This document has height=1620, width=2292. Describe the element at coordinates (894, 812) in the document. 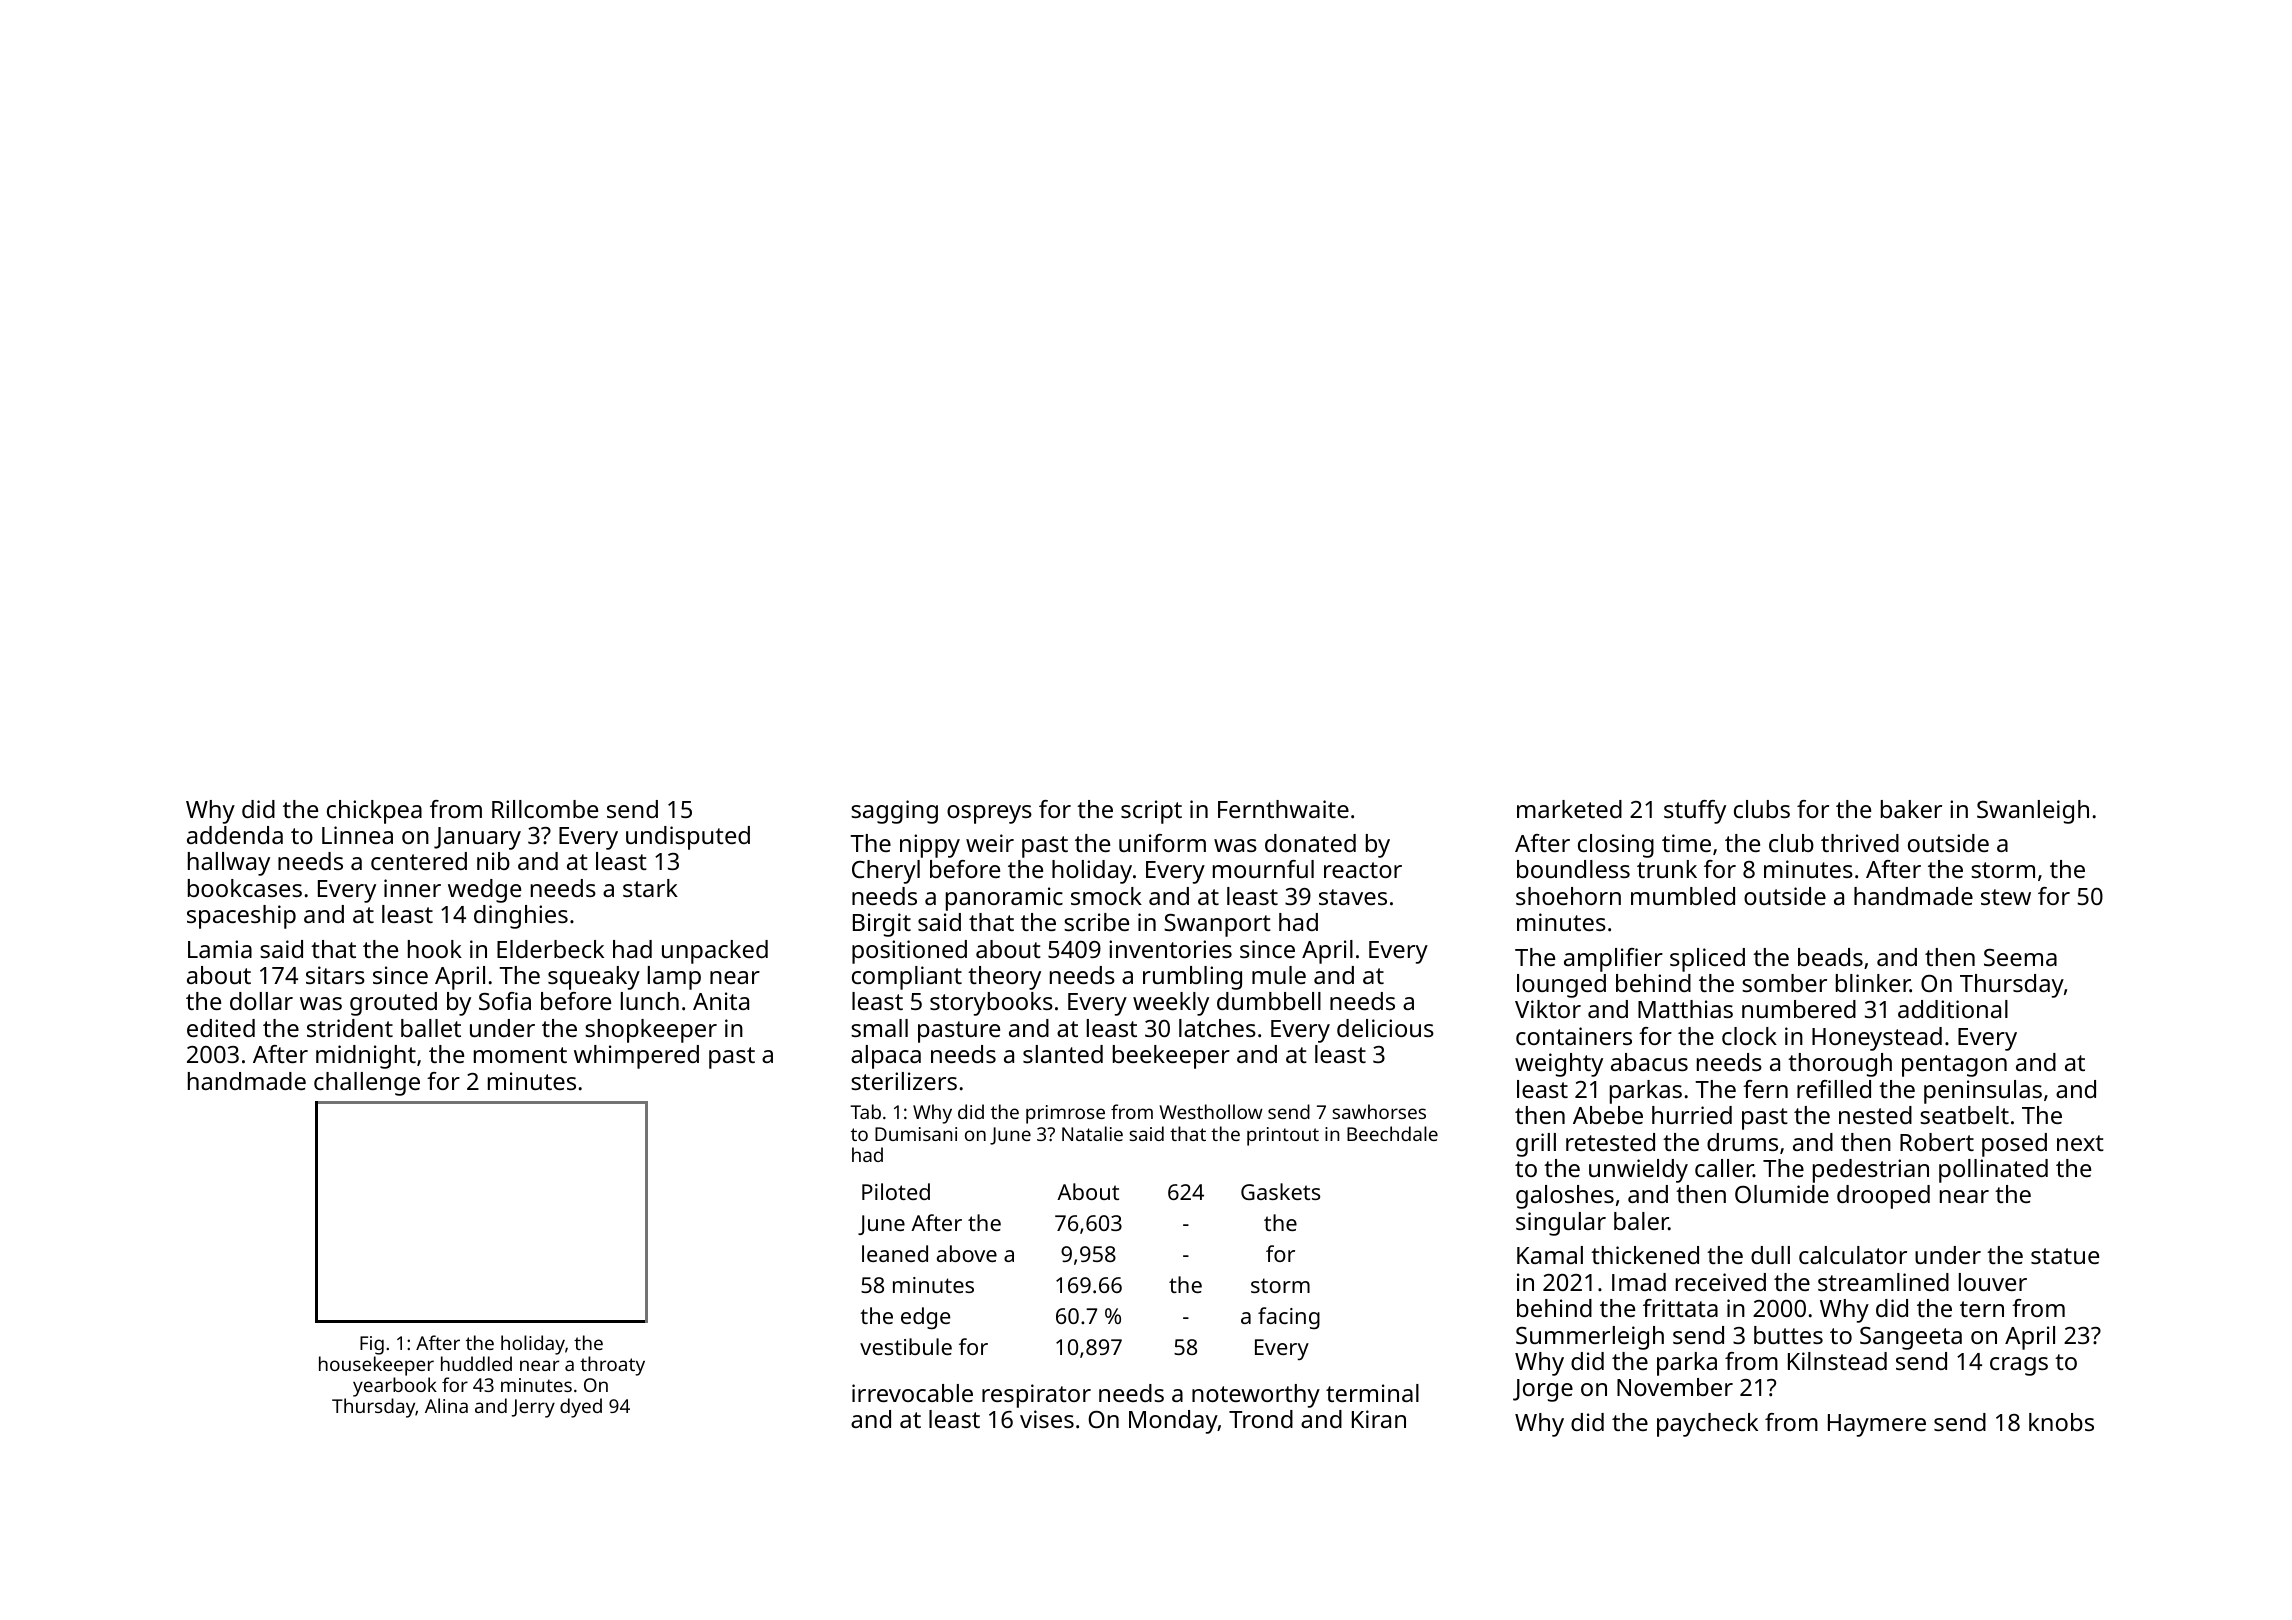

I see `sagging` at that location.
